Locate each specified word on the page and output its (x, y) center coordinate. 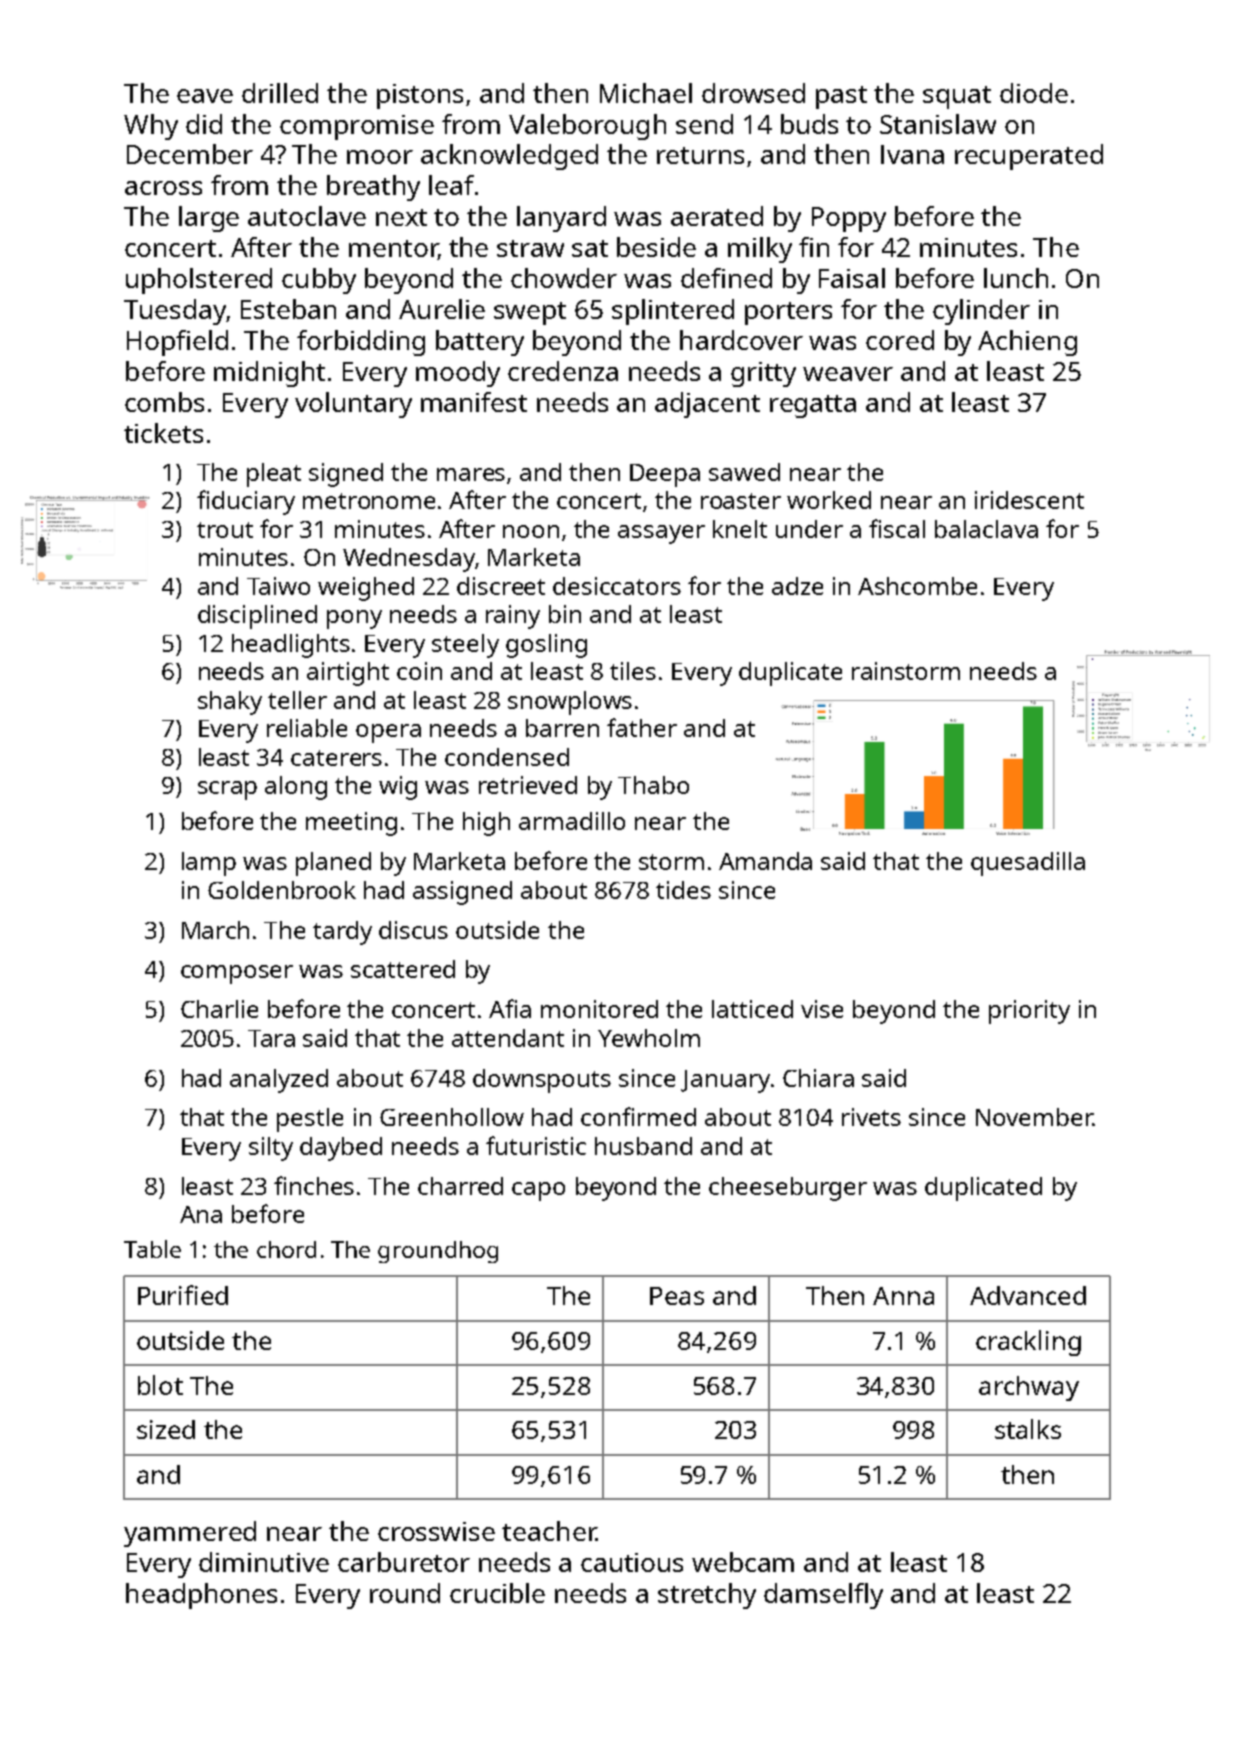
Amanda (765, 861)
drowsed (753, 93)
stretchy (707, 1596)
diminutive (264, 1562)
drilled (280, 93)
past (841, 97)
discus (413, 930)
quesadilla (1028, 864)
